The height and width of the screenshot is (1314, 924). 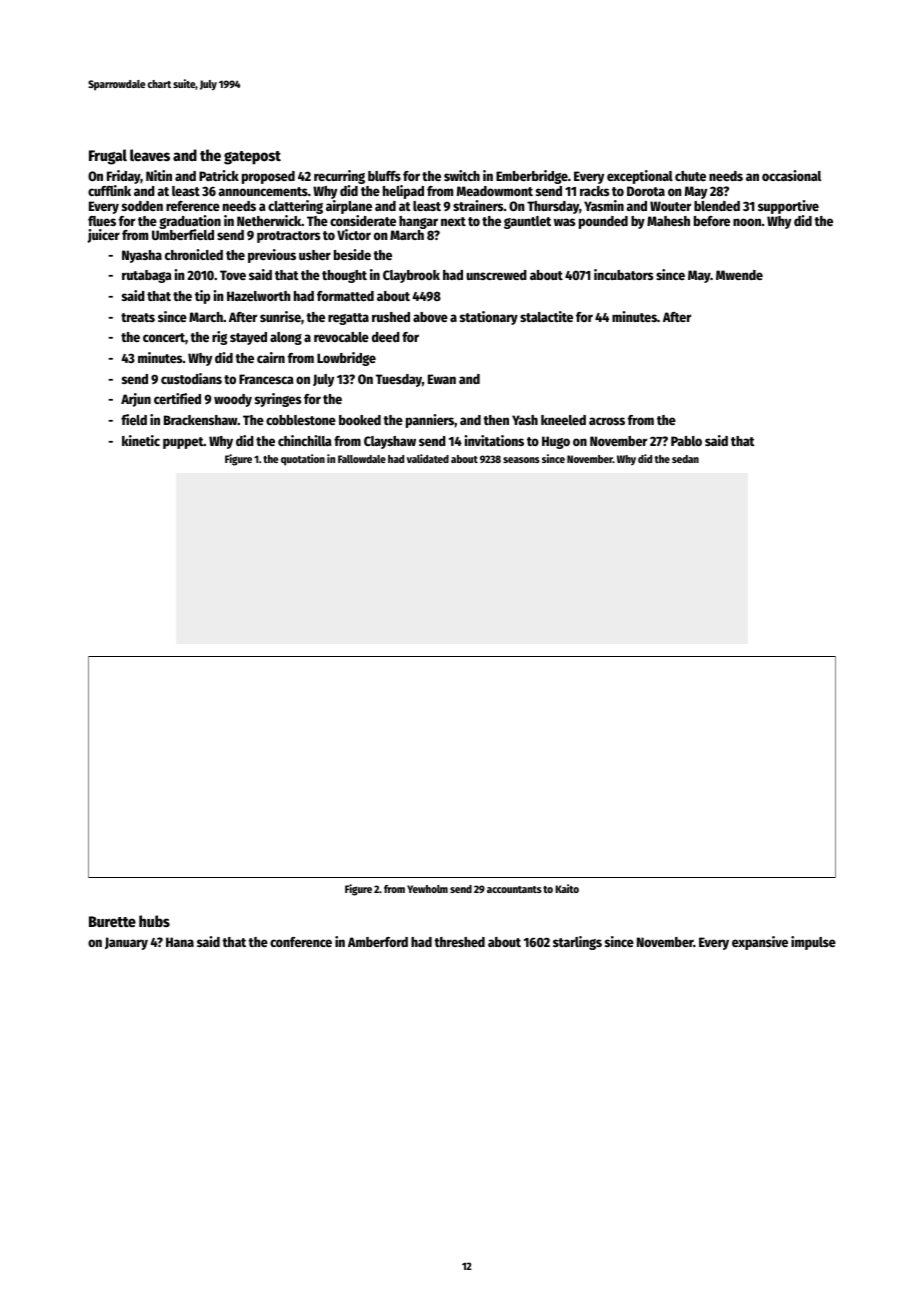 I want to click on flues, so click(x=102, y=221).
